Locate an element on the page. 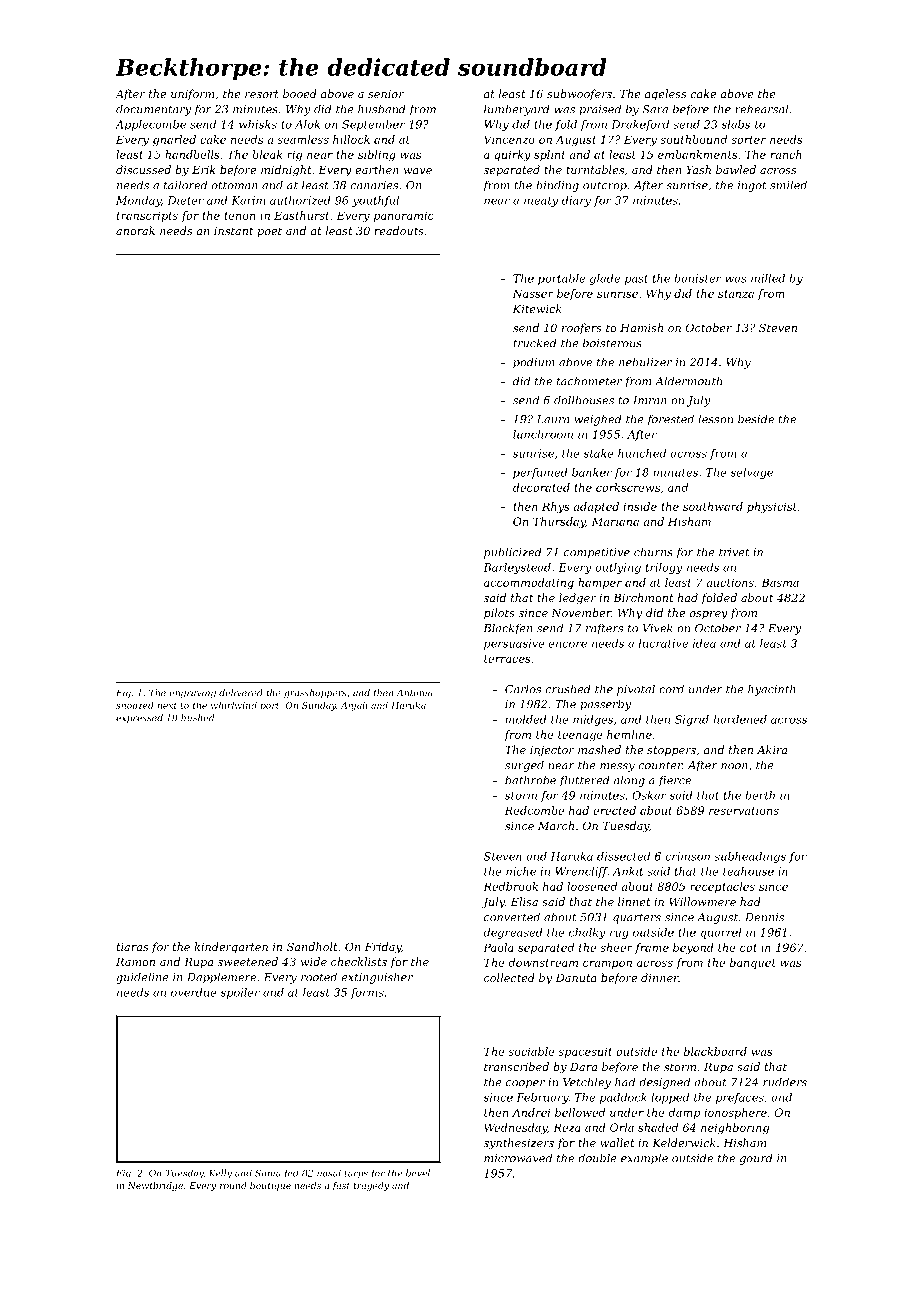 This page has height=1308, width=924. Erik is located at coordinates (203, 169).
